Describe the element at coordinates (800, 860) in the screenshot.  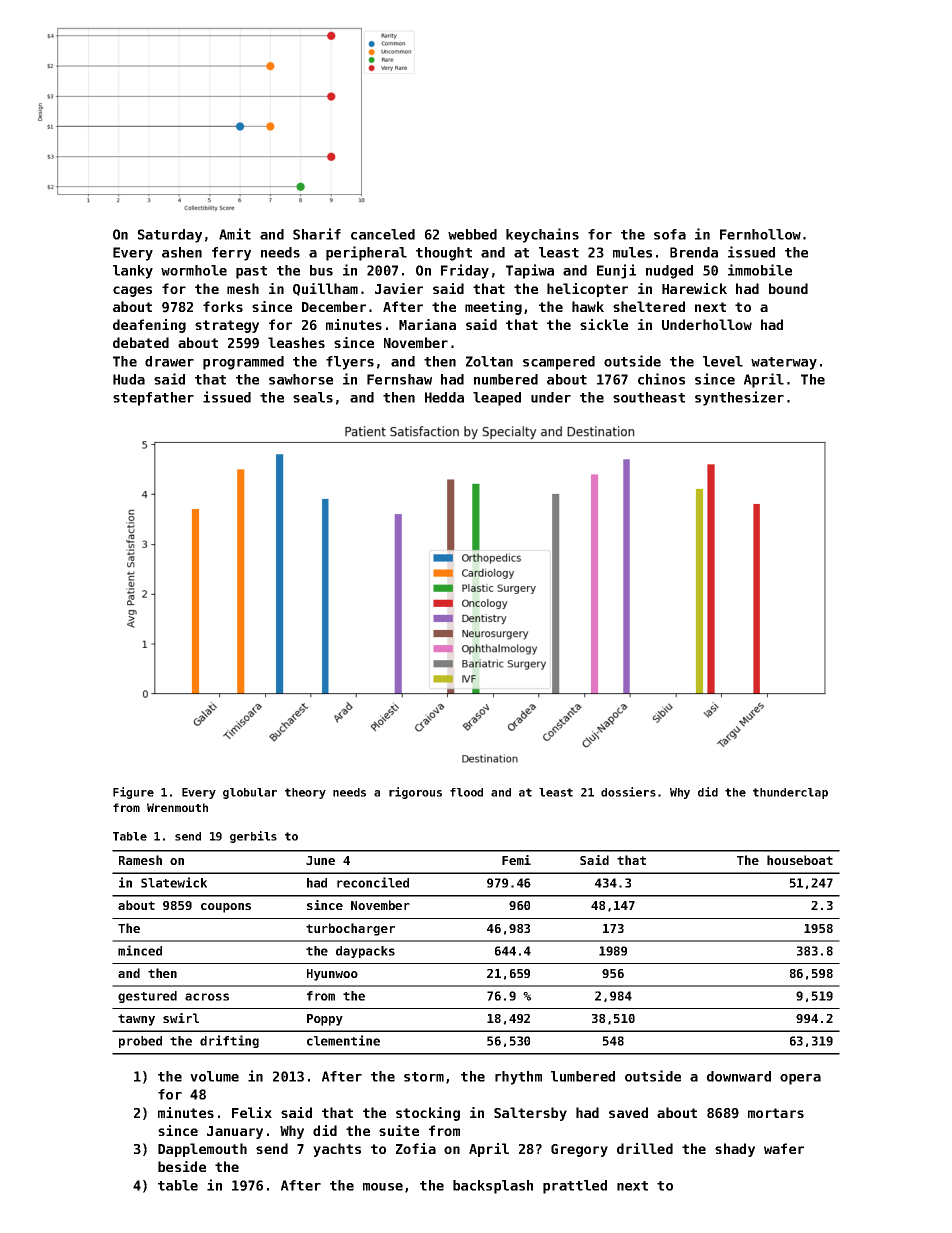
I see `houseboat` at that location.
